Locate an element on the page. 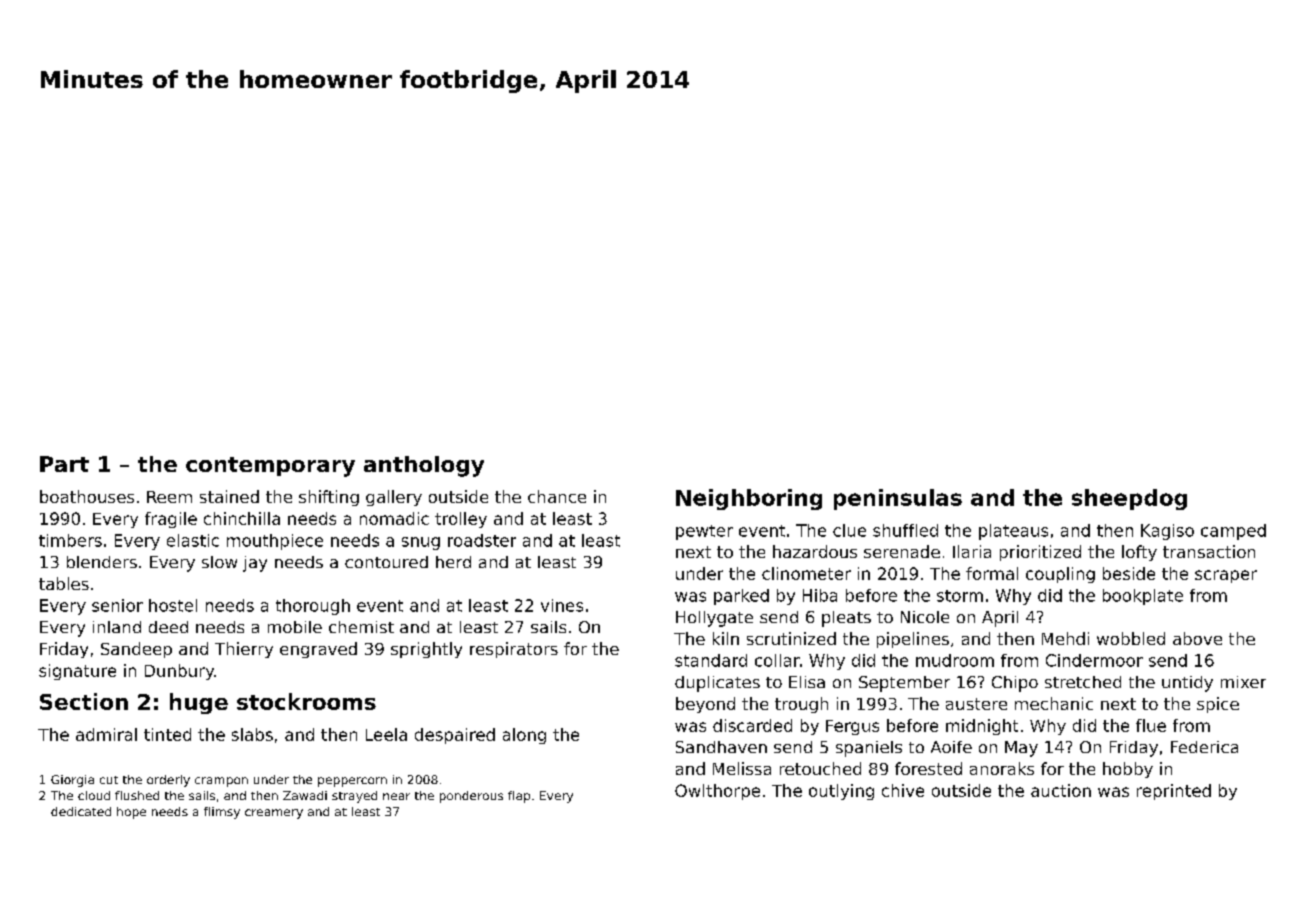 Image resolution: width=1308 pixels, height=924 pixels. timbers is located at coordinates (70, 540).
